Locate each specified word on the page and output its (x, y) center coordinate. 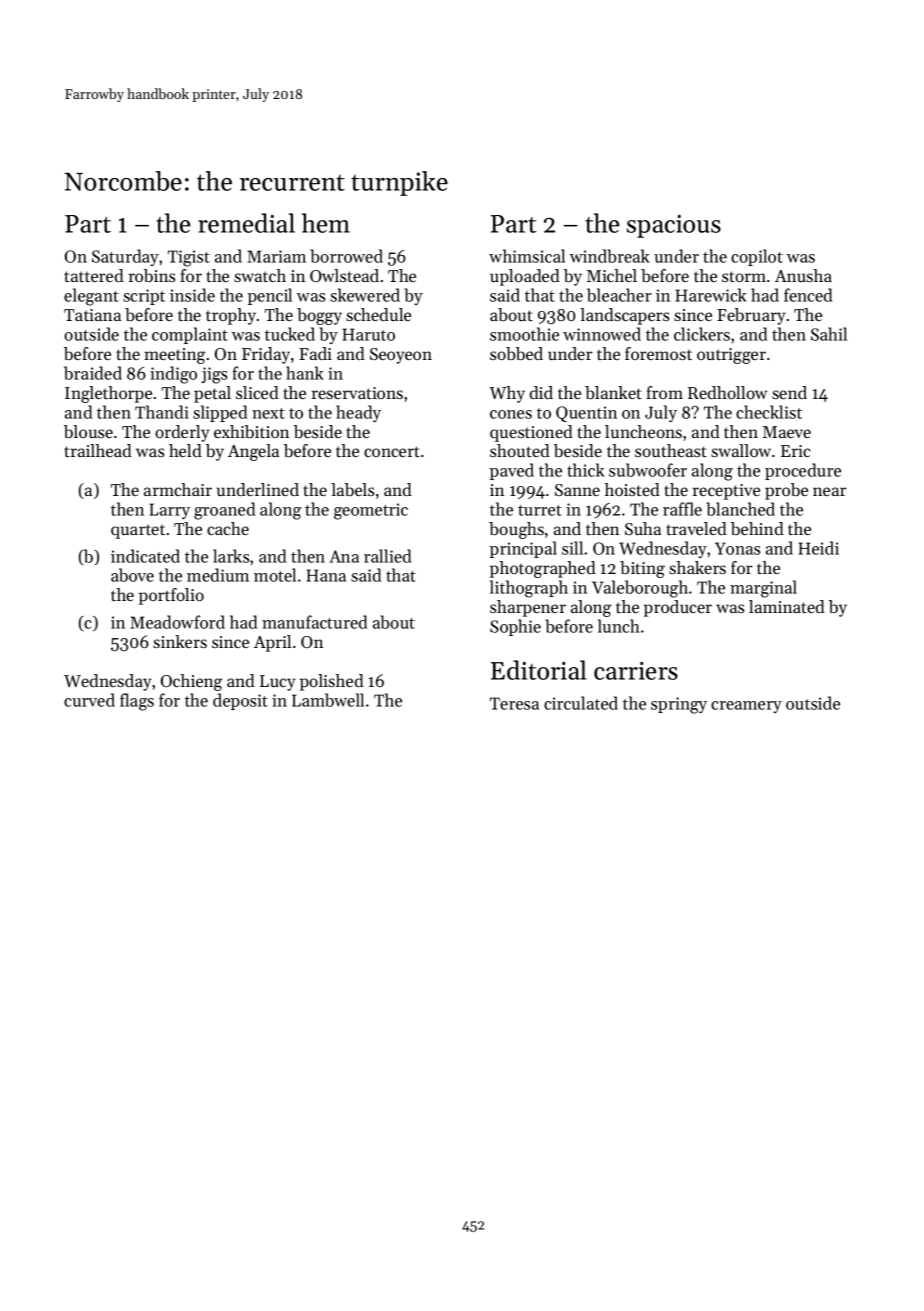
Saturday (126, 257)
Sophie (515, 627)
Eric (796, 451)
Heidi (818, 548)
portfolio (171, 596)
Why (507, 394)
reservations (357, 393)
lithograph (529, 589)
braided (93, 373)
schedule (378, 314)
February (751, 316)
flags (137, 702)
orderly (182, 433)
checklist (769, 412)
